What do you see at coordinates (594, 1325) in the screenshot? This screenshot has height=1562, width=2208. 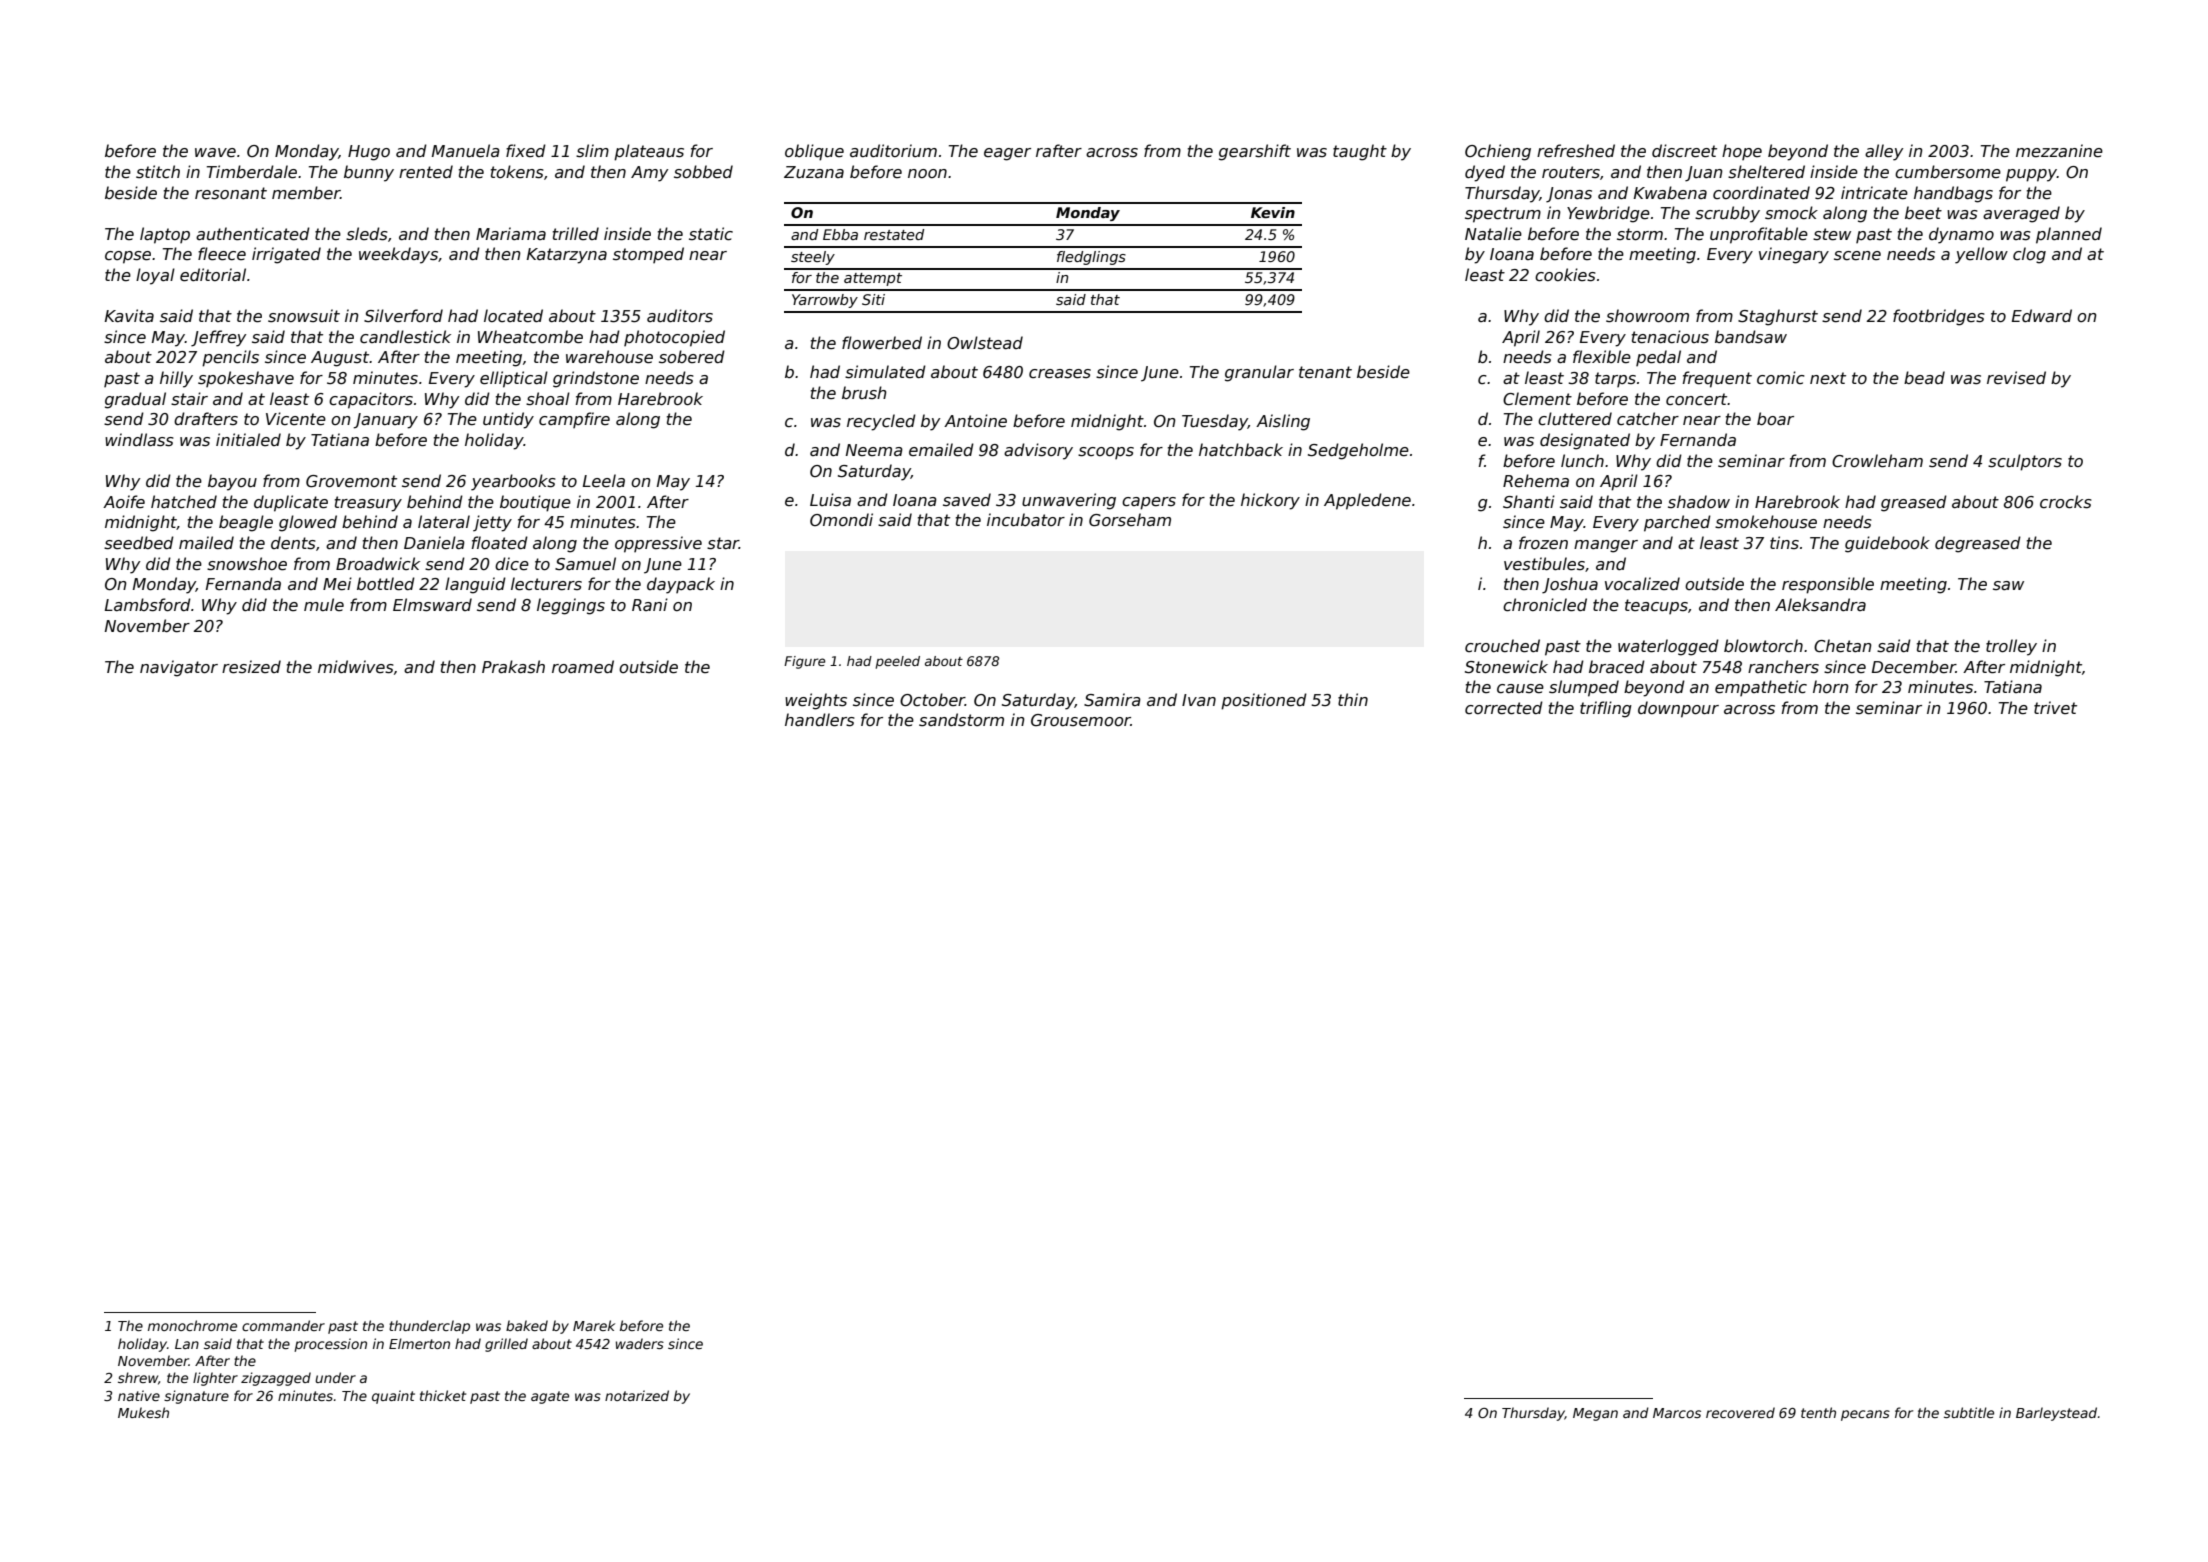 I see `Marek` at bounding box center [594, 1325].
